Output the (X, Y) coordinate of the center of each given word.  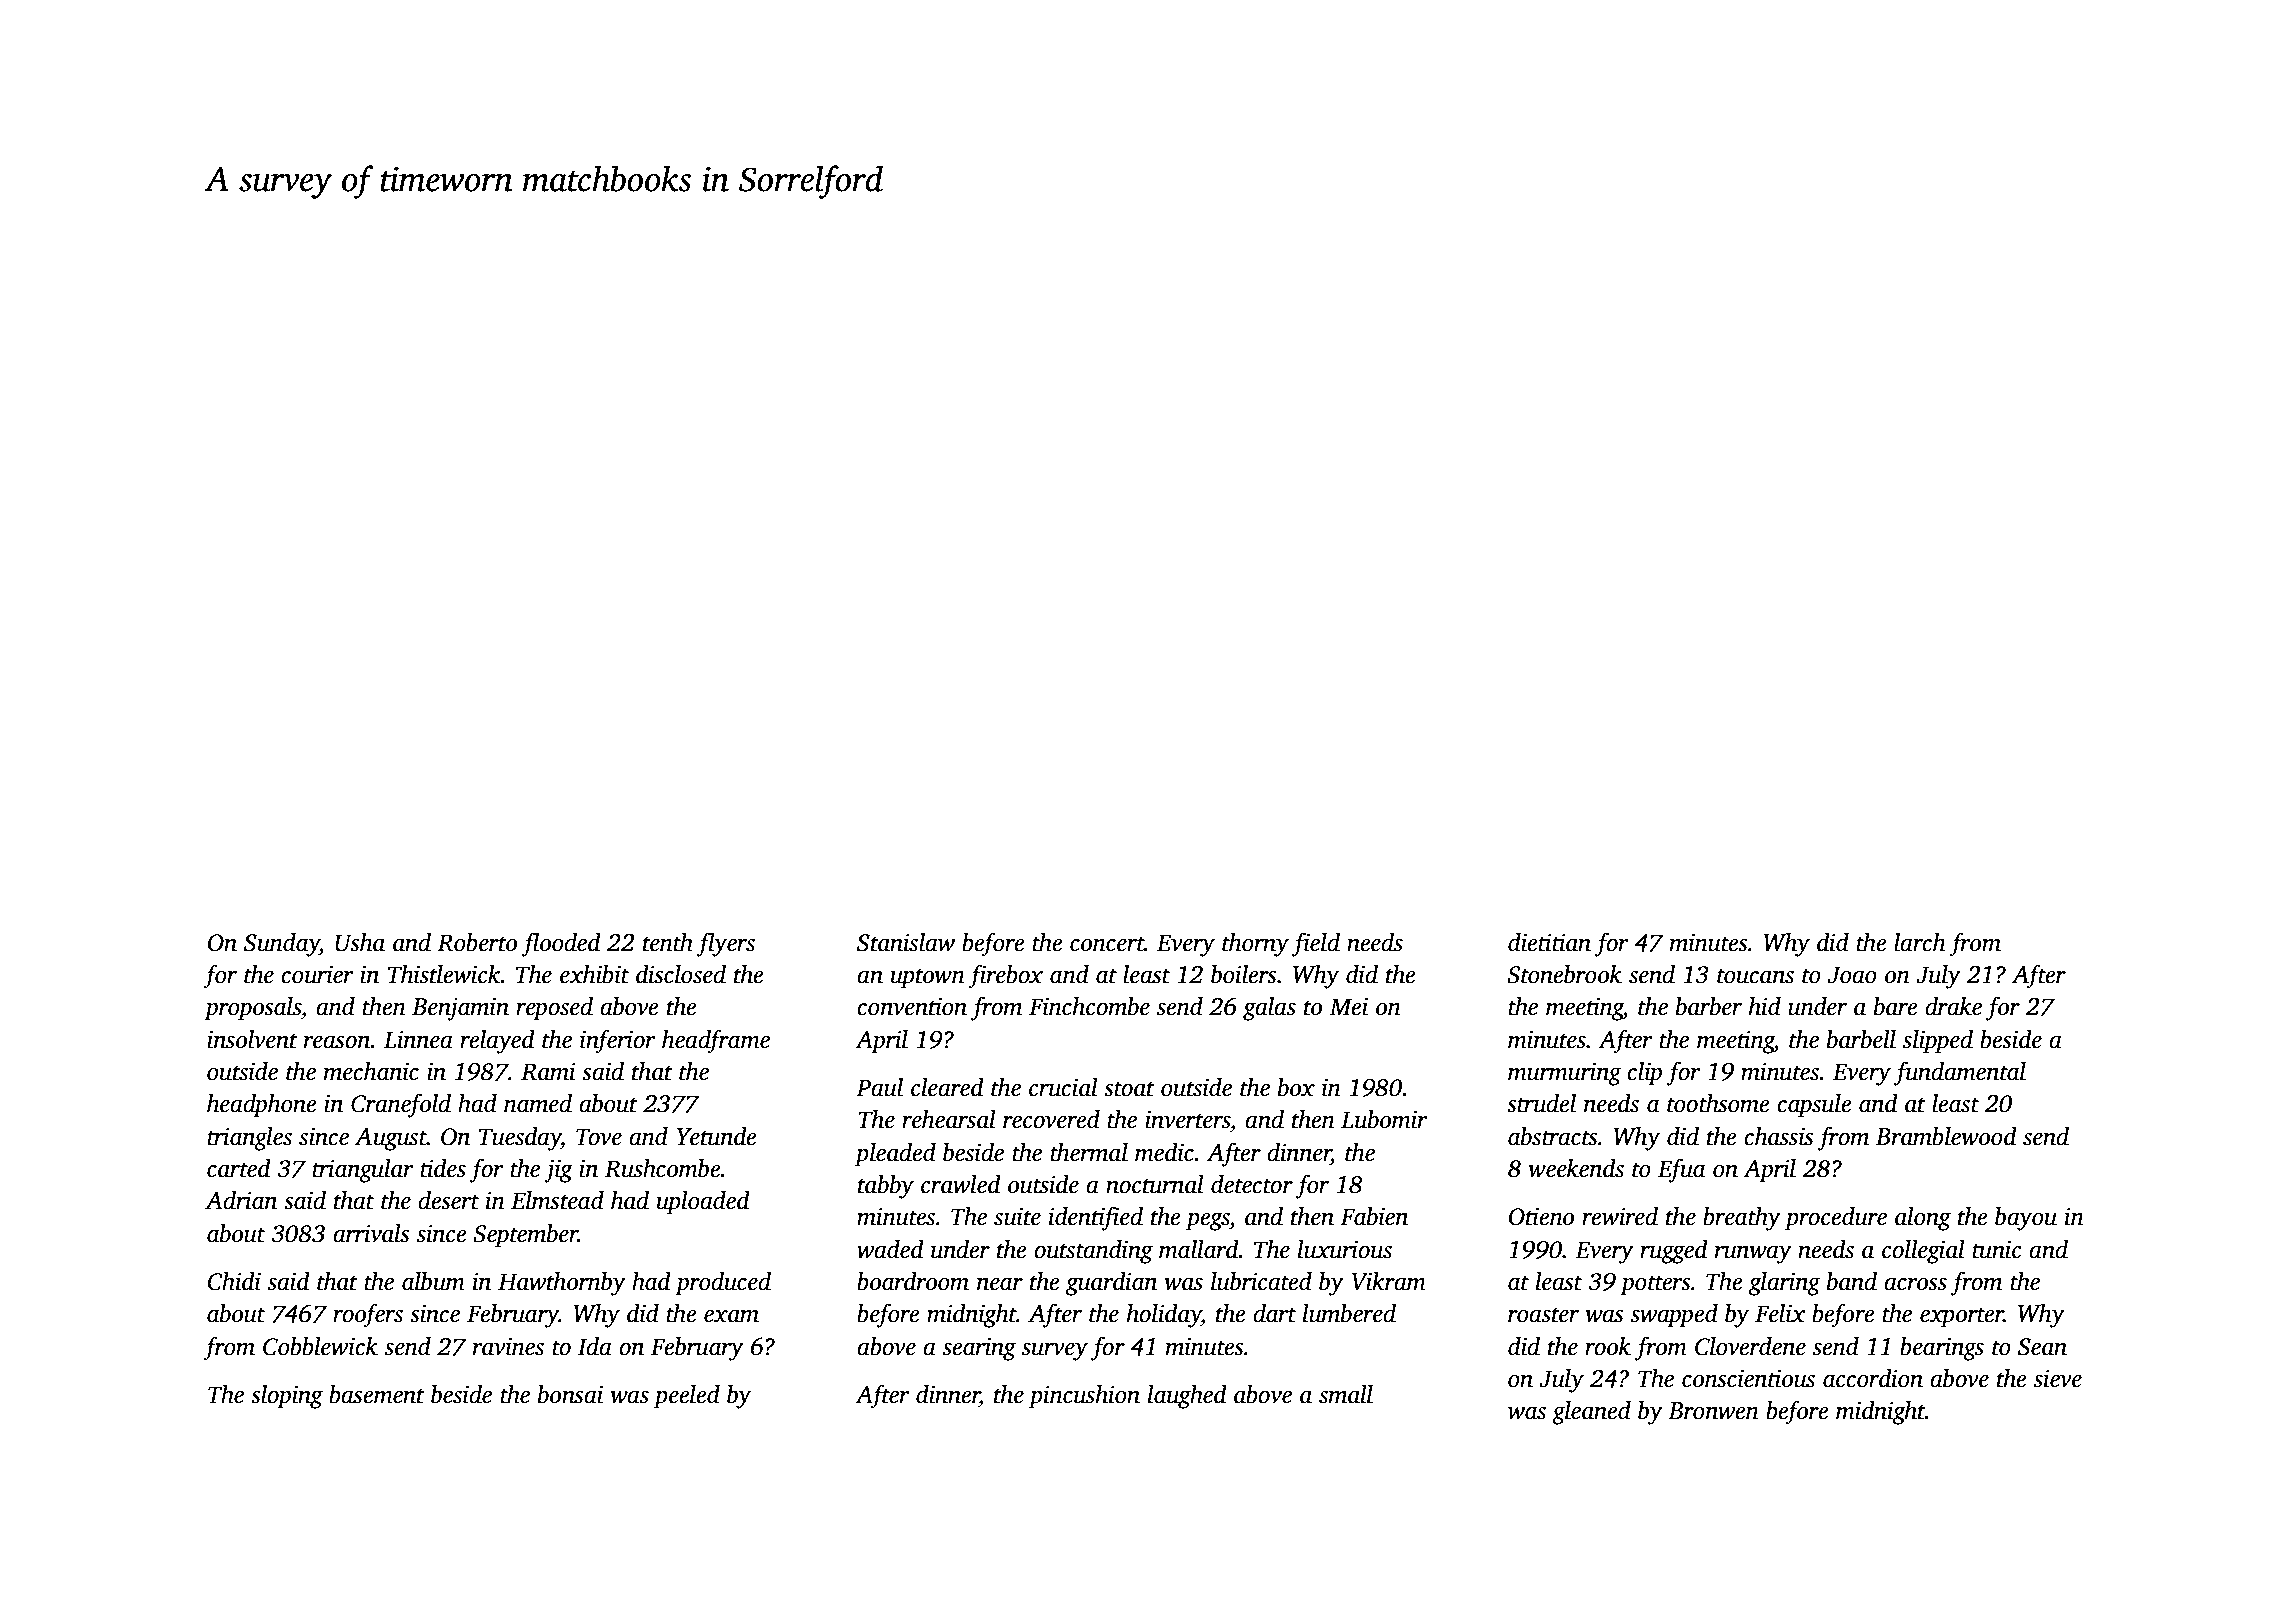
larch (1920, 942)
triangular (363, 1171)
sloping (287, 1397)
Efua (1681, 1170)
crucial (1063, 1087)
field (1316, 944)
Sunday (282, 945)
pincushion (1084, 1397)
